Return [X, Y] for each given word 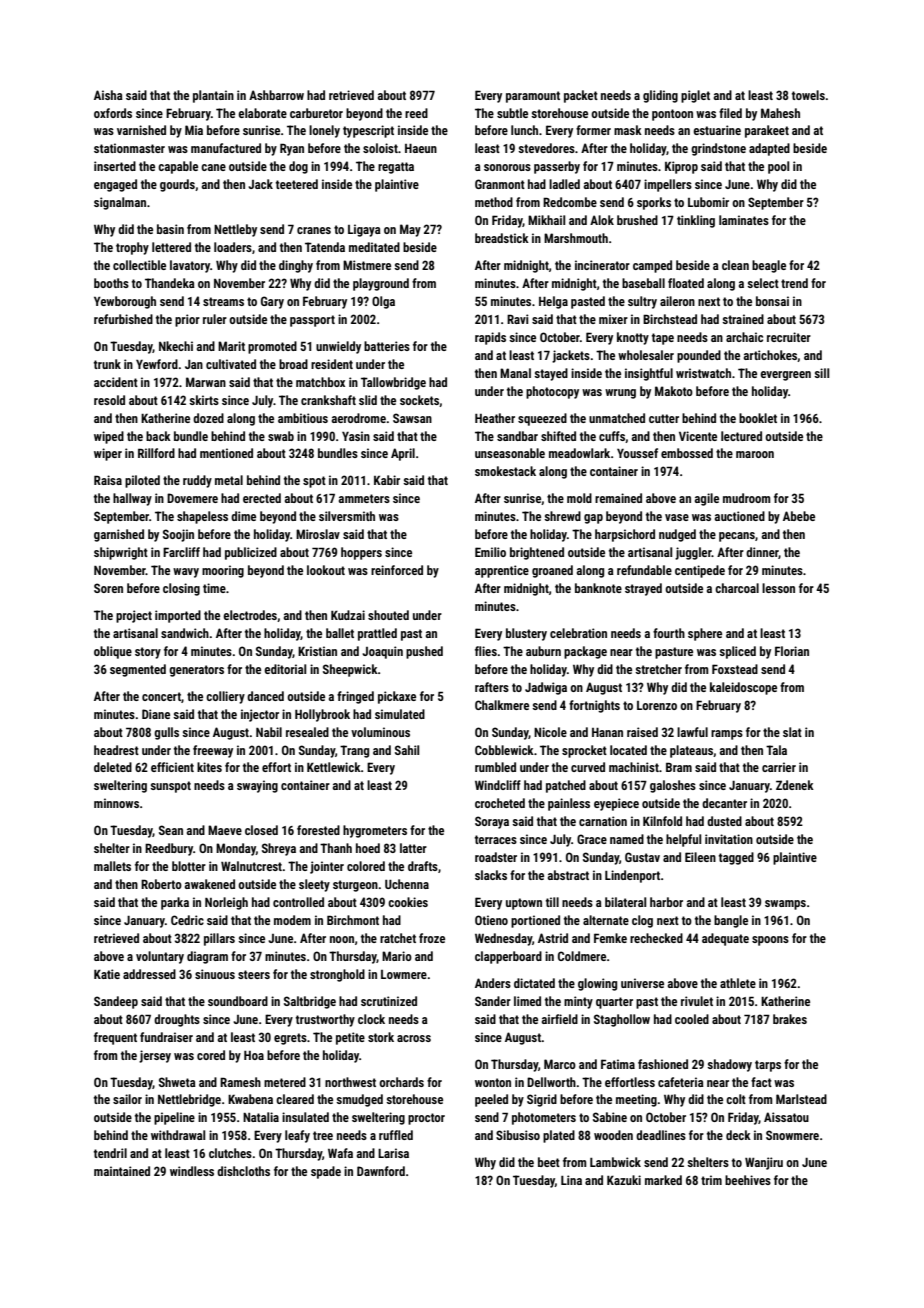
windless [192, 1171]
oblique [113, 652]
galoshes [673, 786]
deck [738, 1135]
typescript [368, 131]
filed [730, 113]
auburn [543, 651]
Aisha [108, 95]
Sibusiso [518, 1135]
